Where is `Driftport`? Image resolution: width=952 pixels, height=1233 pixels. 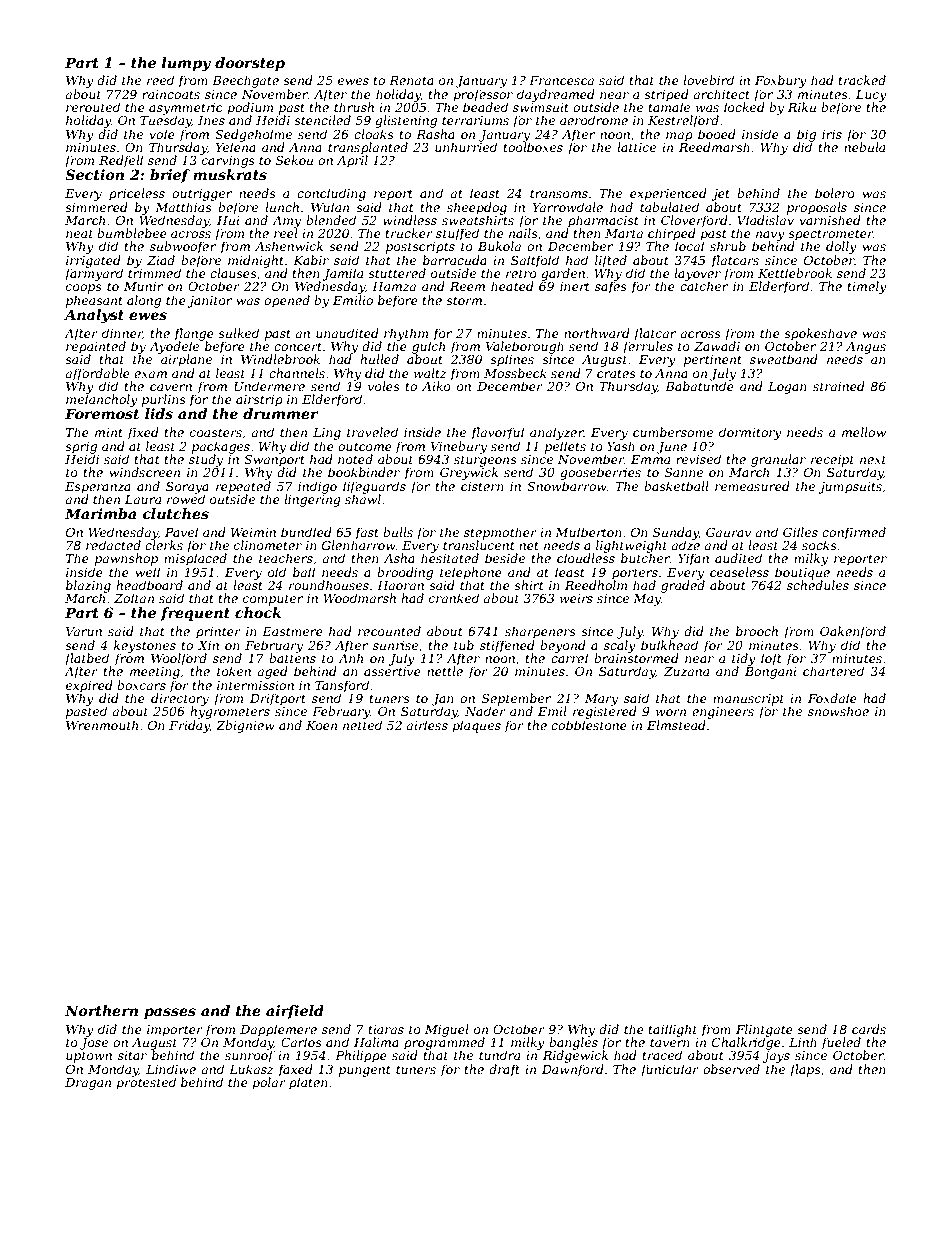
Driftport is located at coordinates (278, 699).
